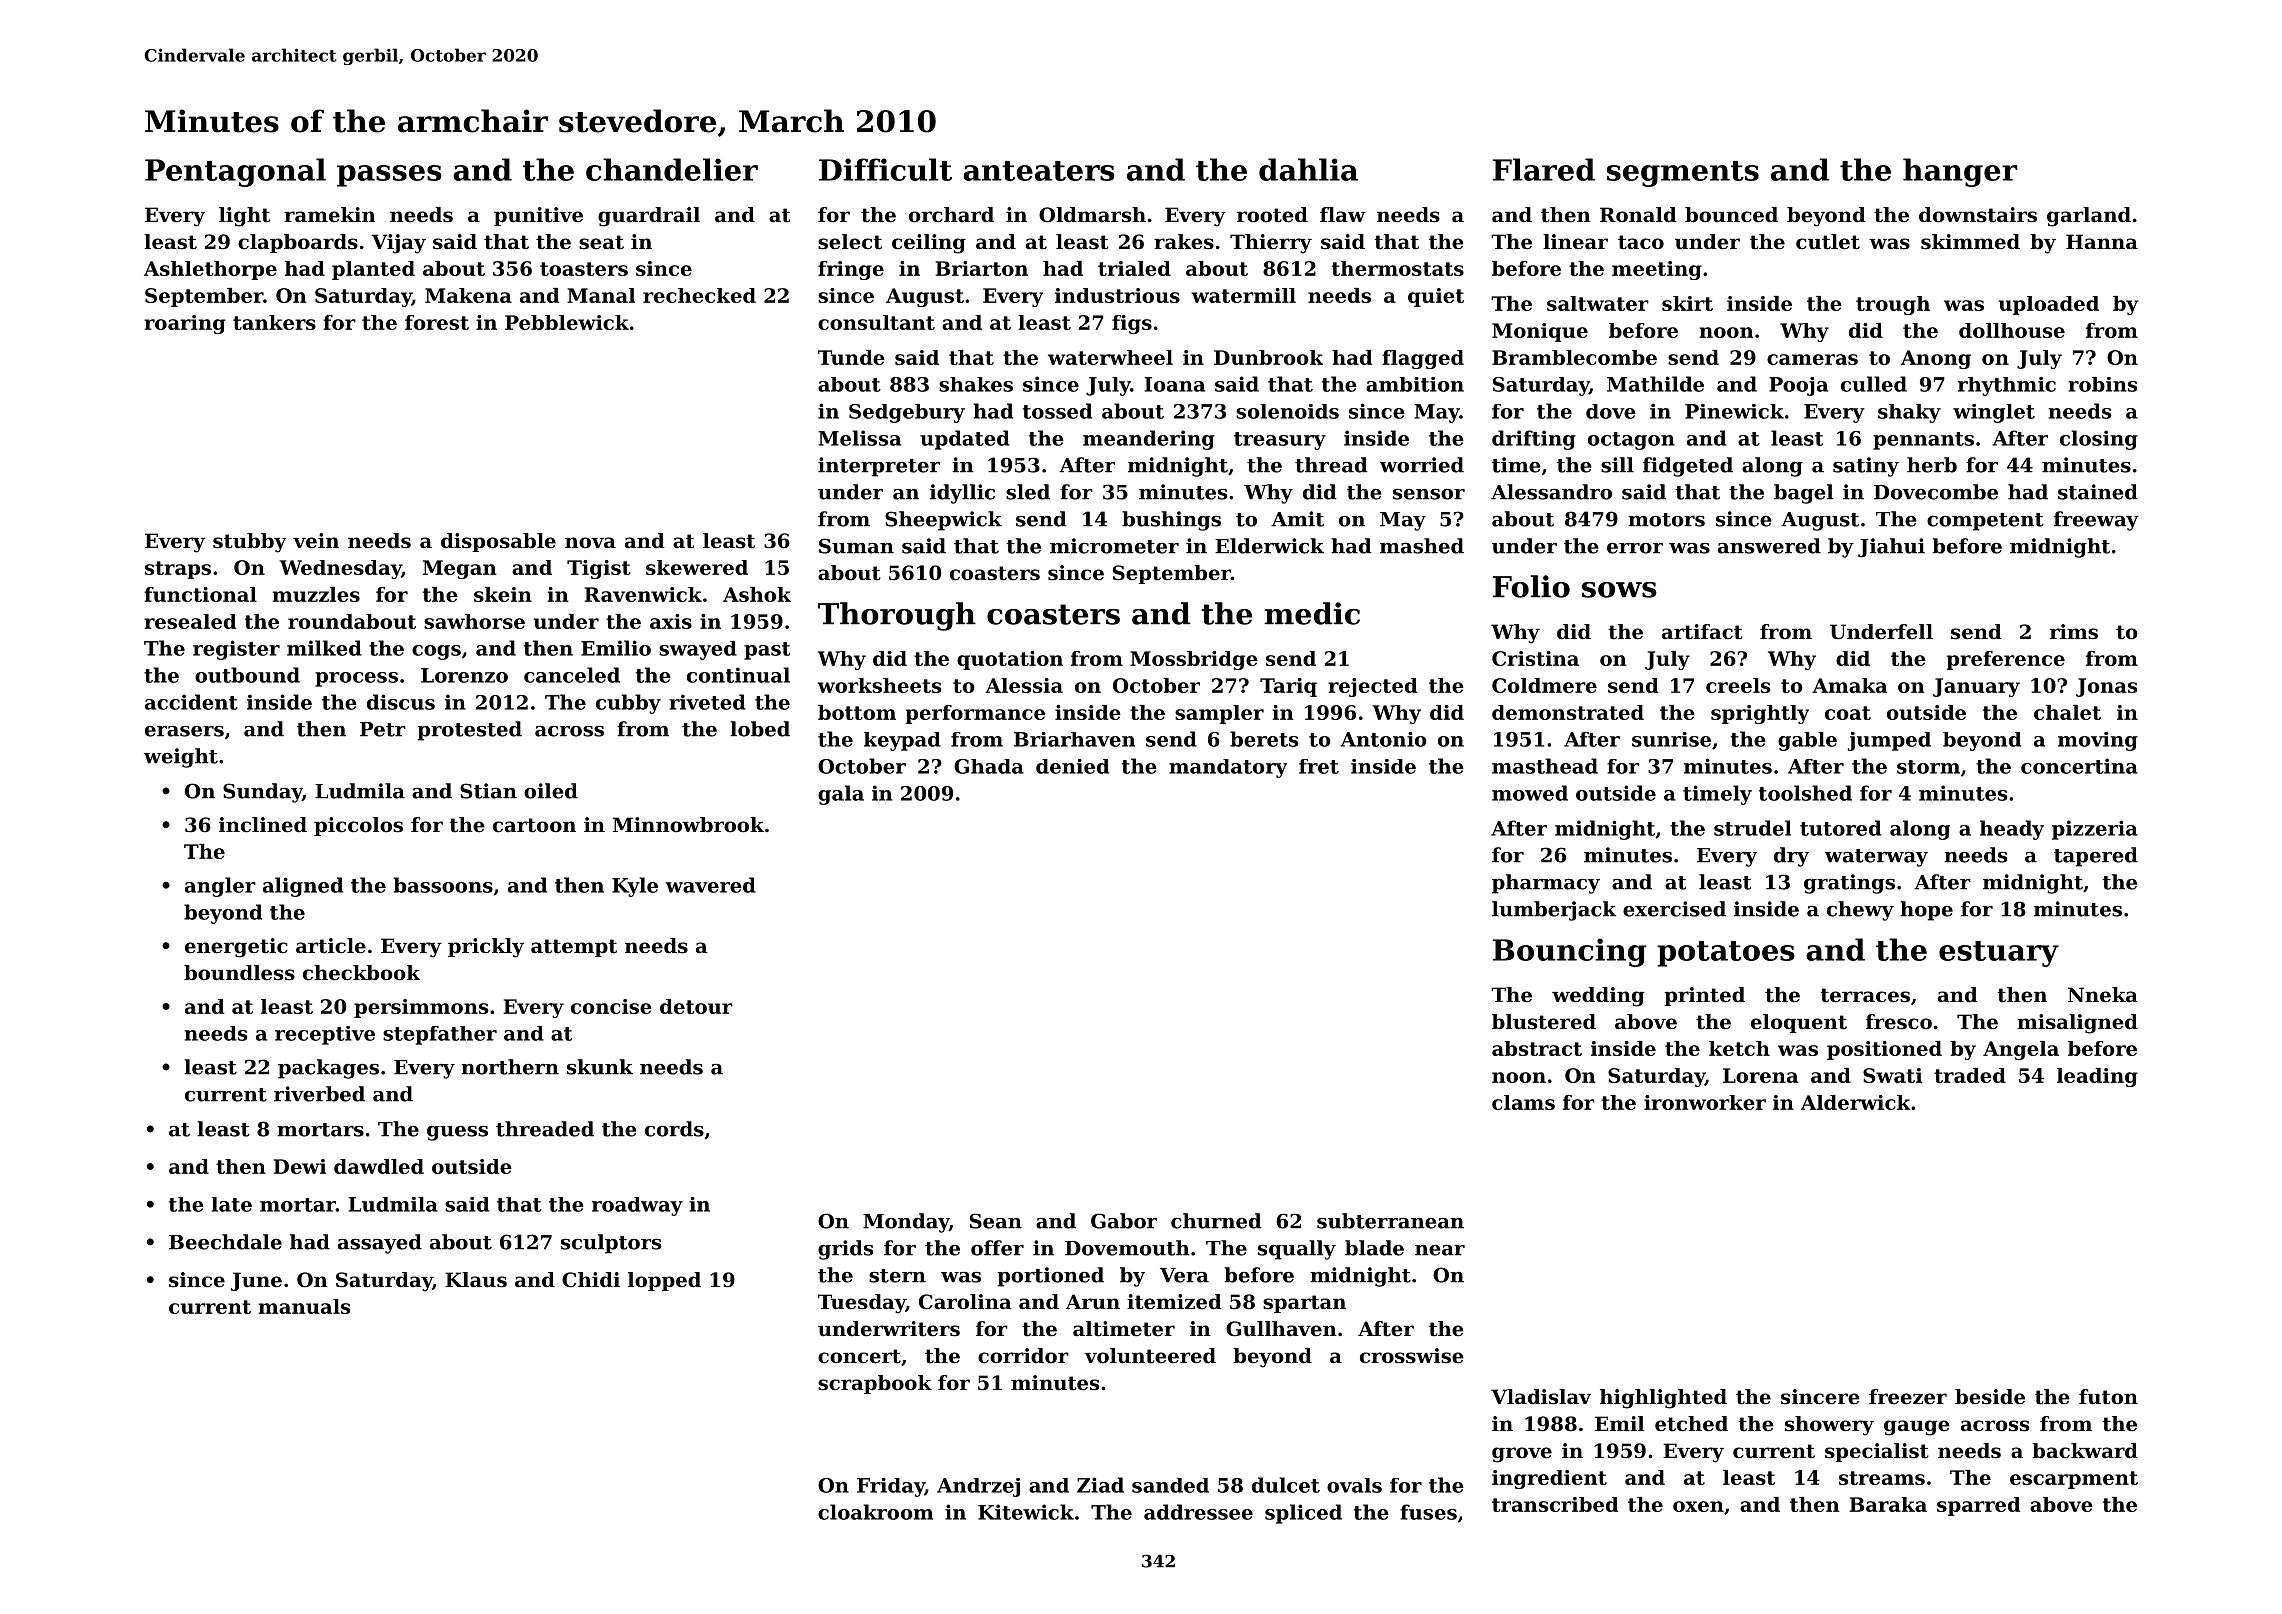  I want to click on Thorough, so click(897, 616).
